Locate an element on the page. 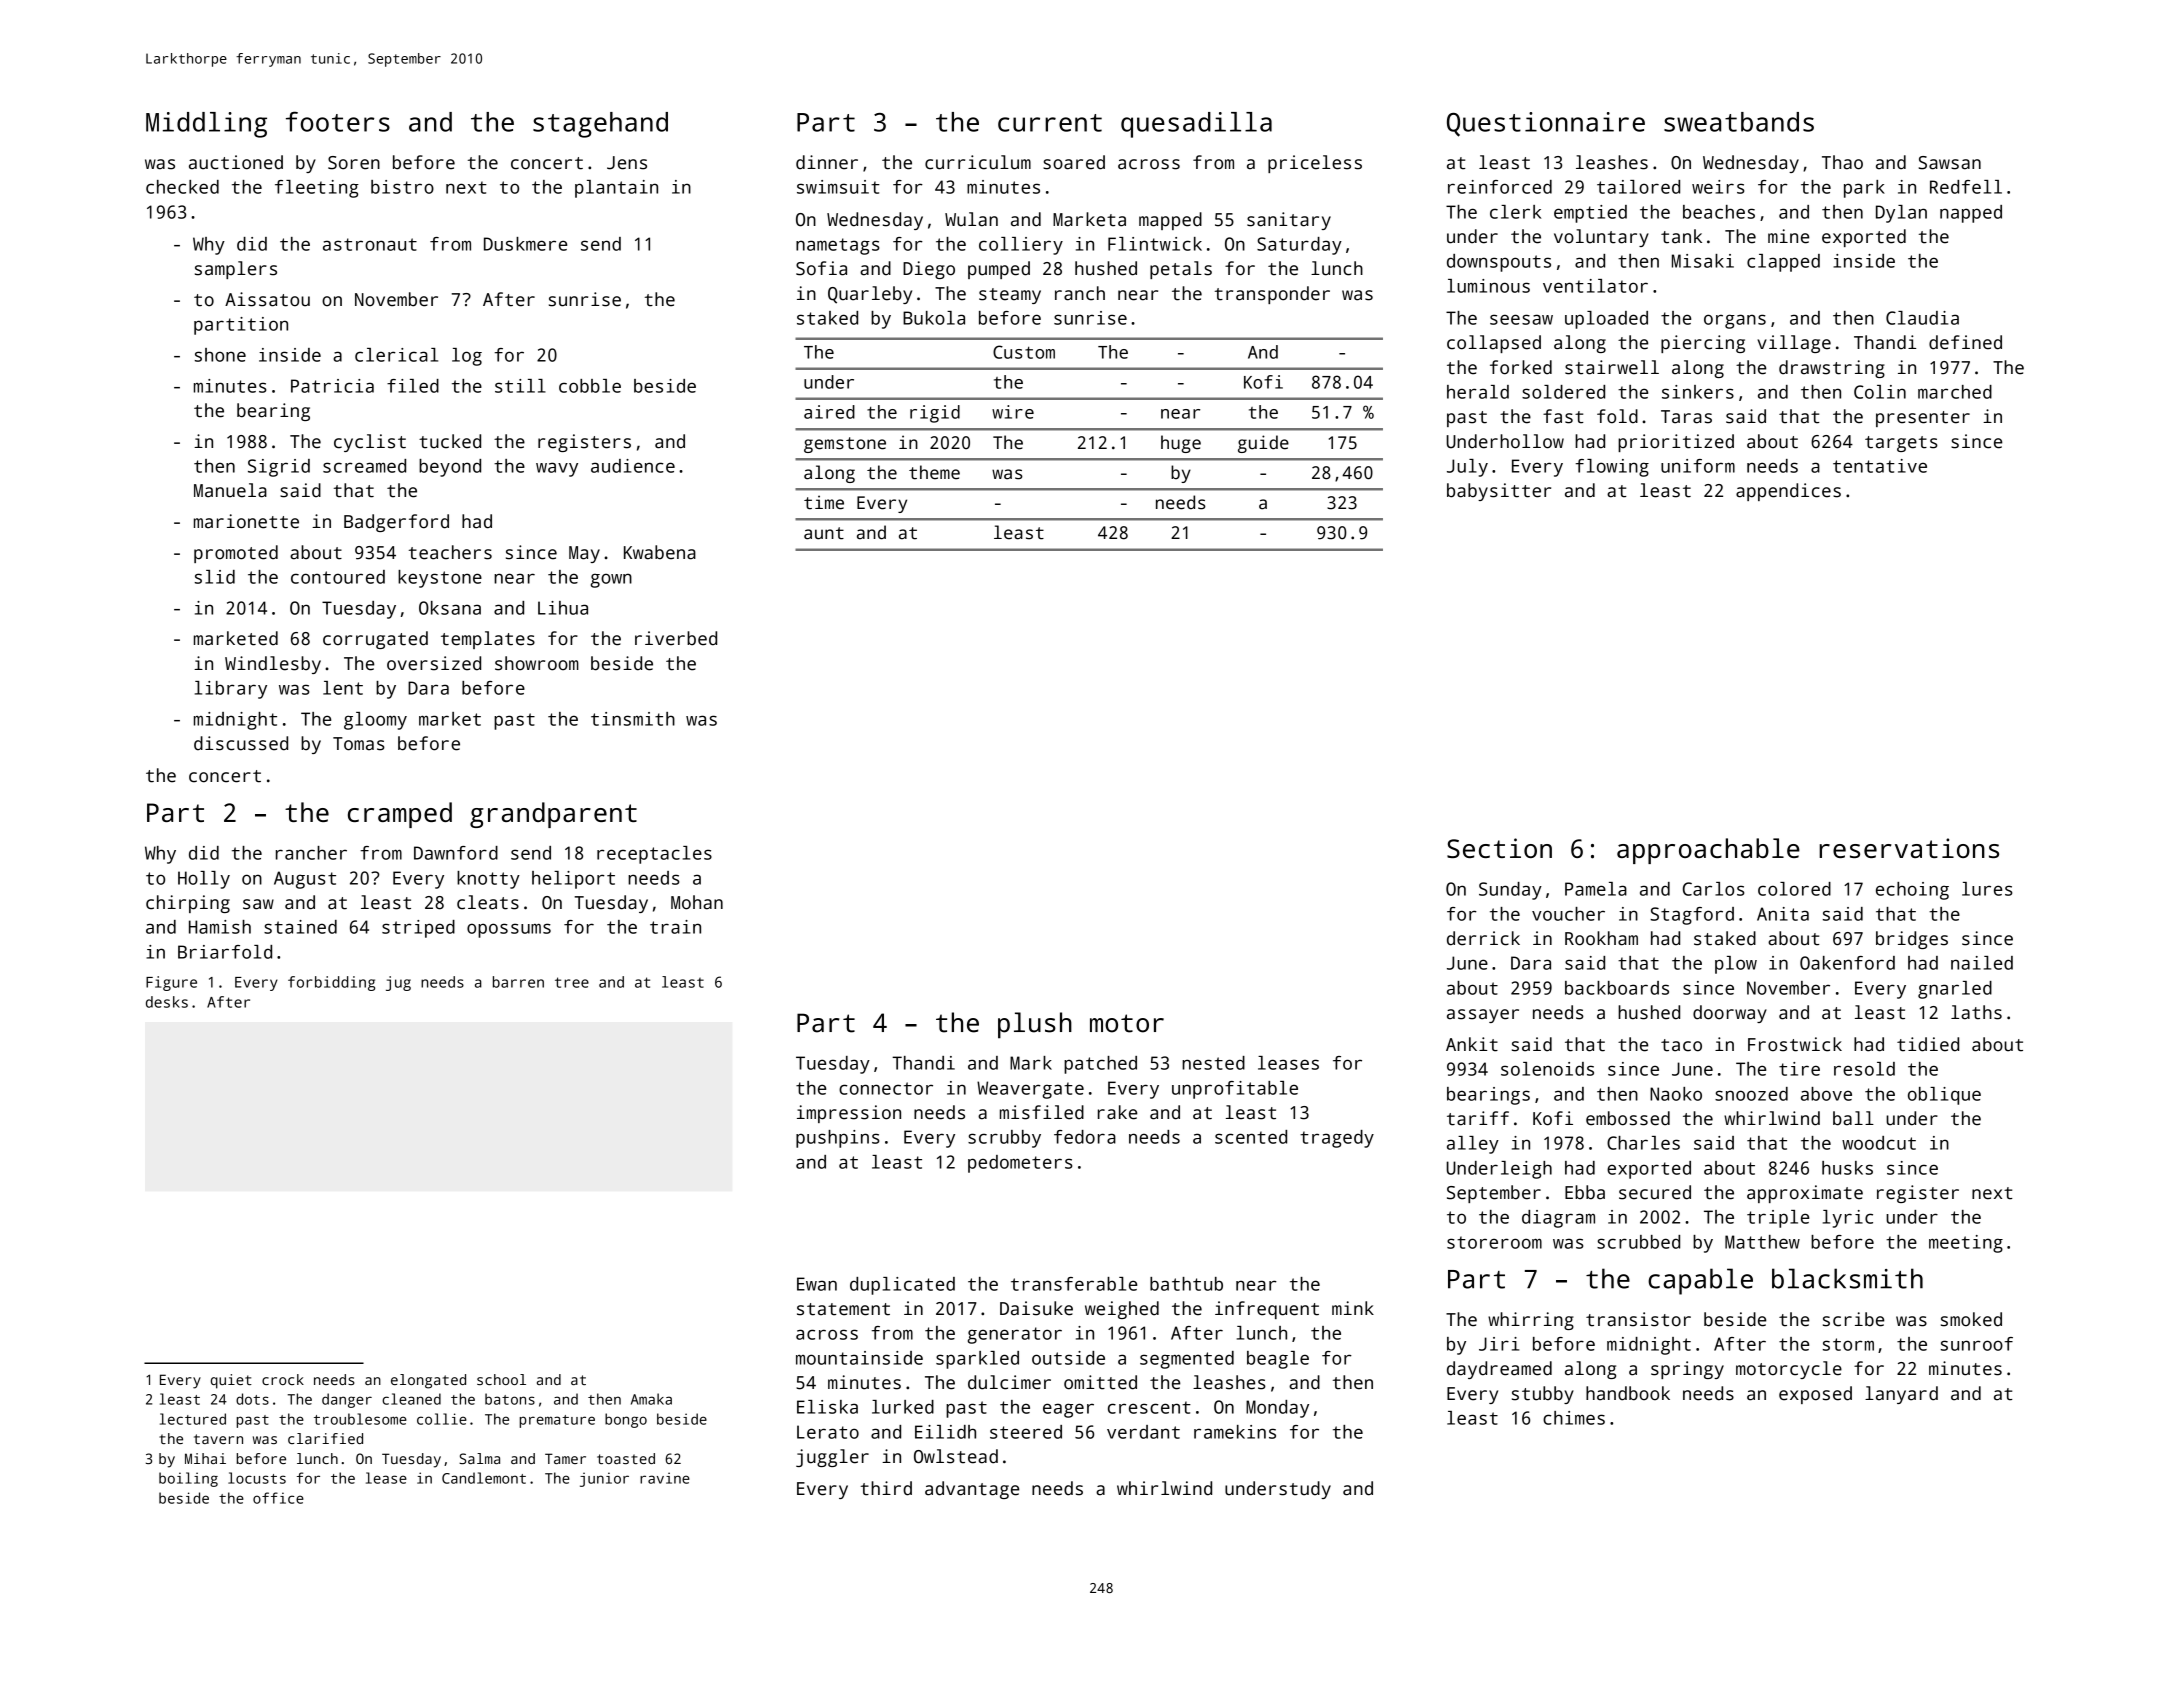  Middling is located at coordinates (206, 125).
